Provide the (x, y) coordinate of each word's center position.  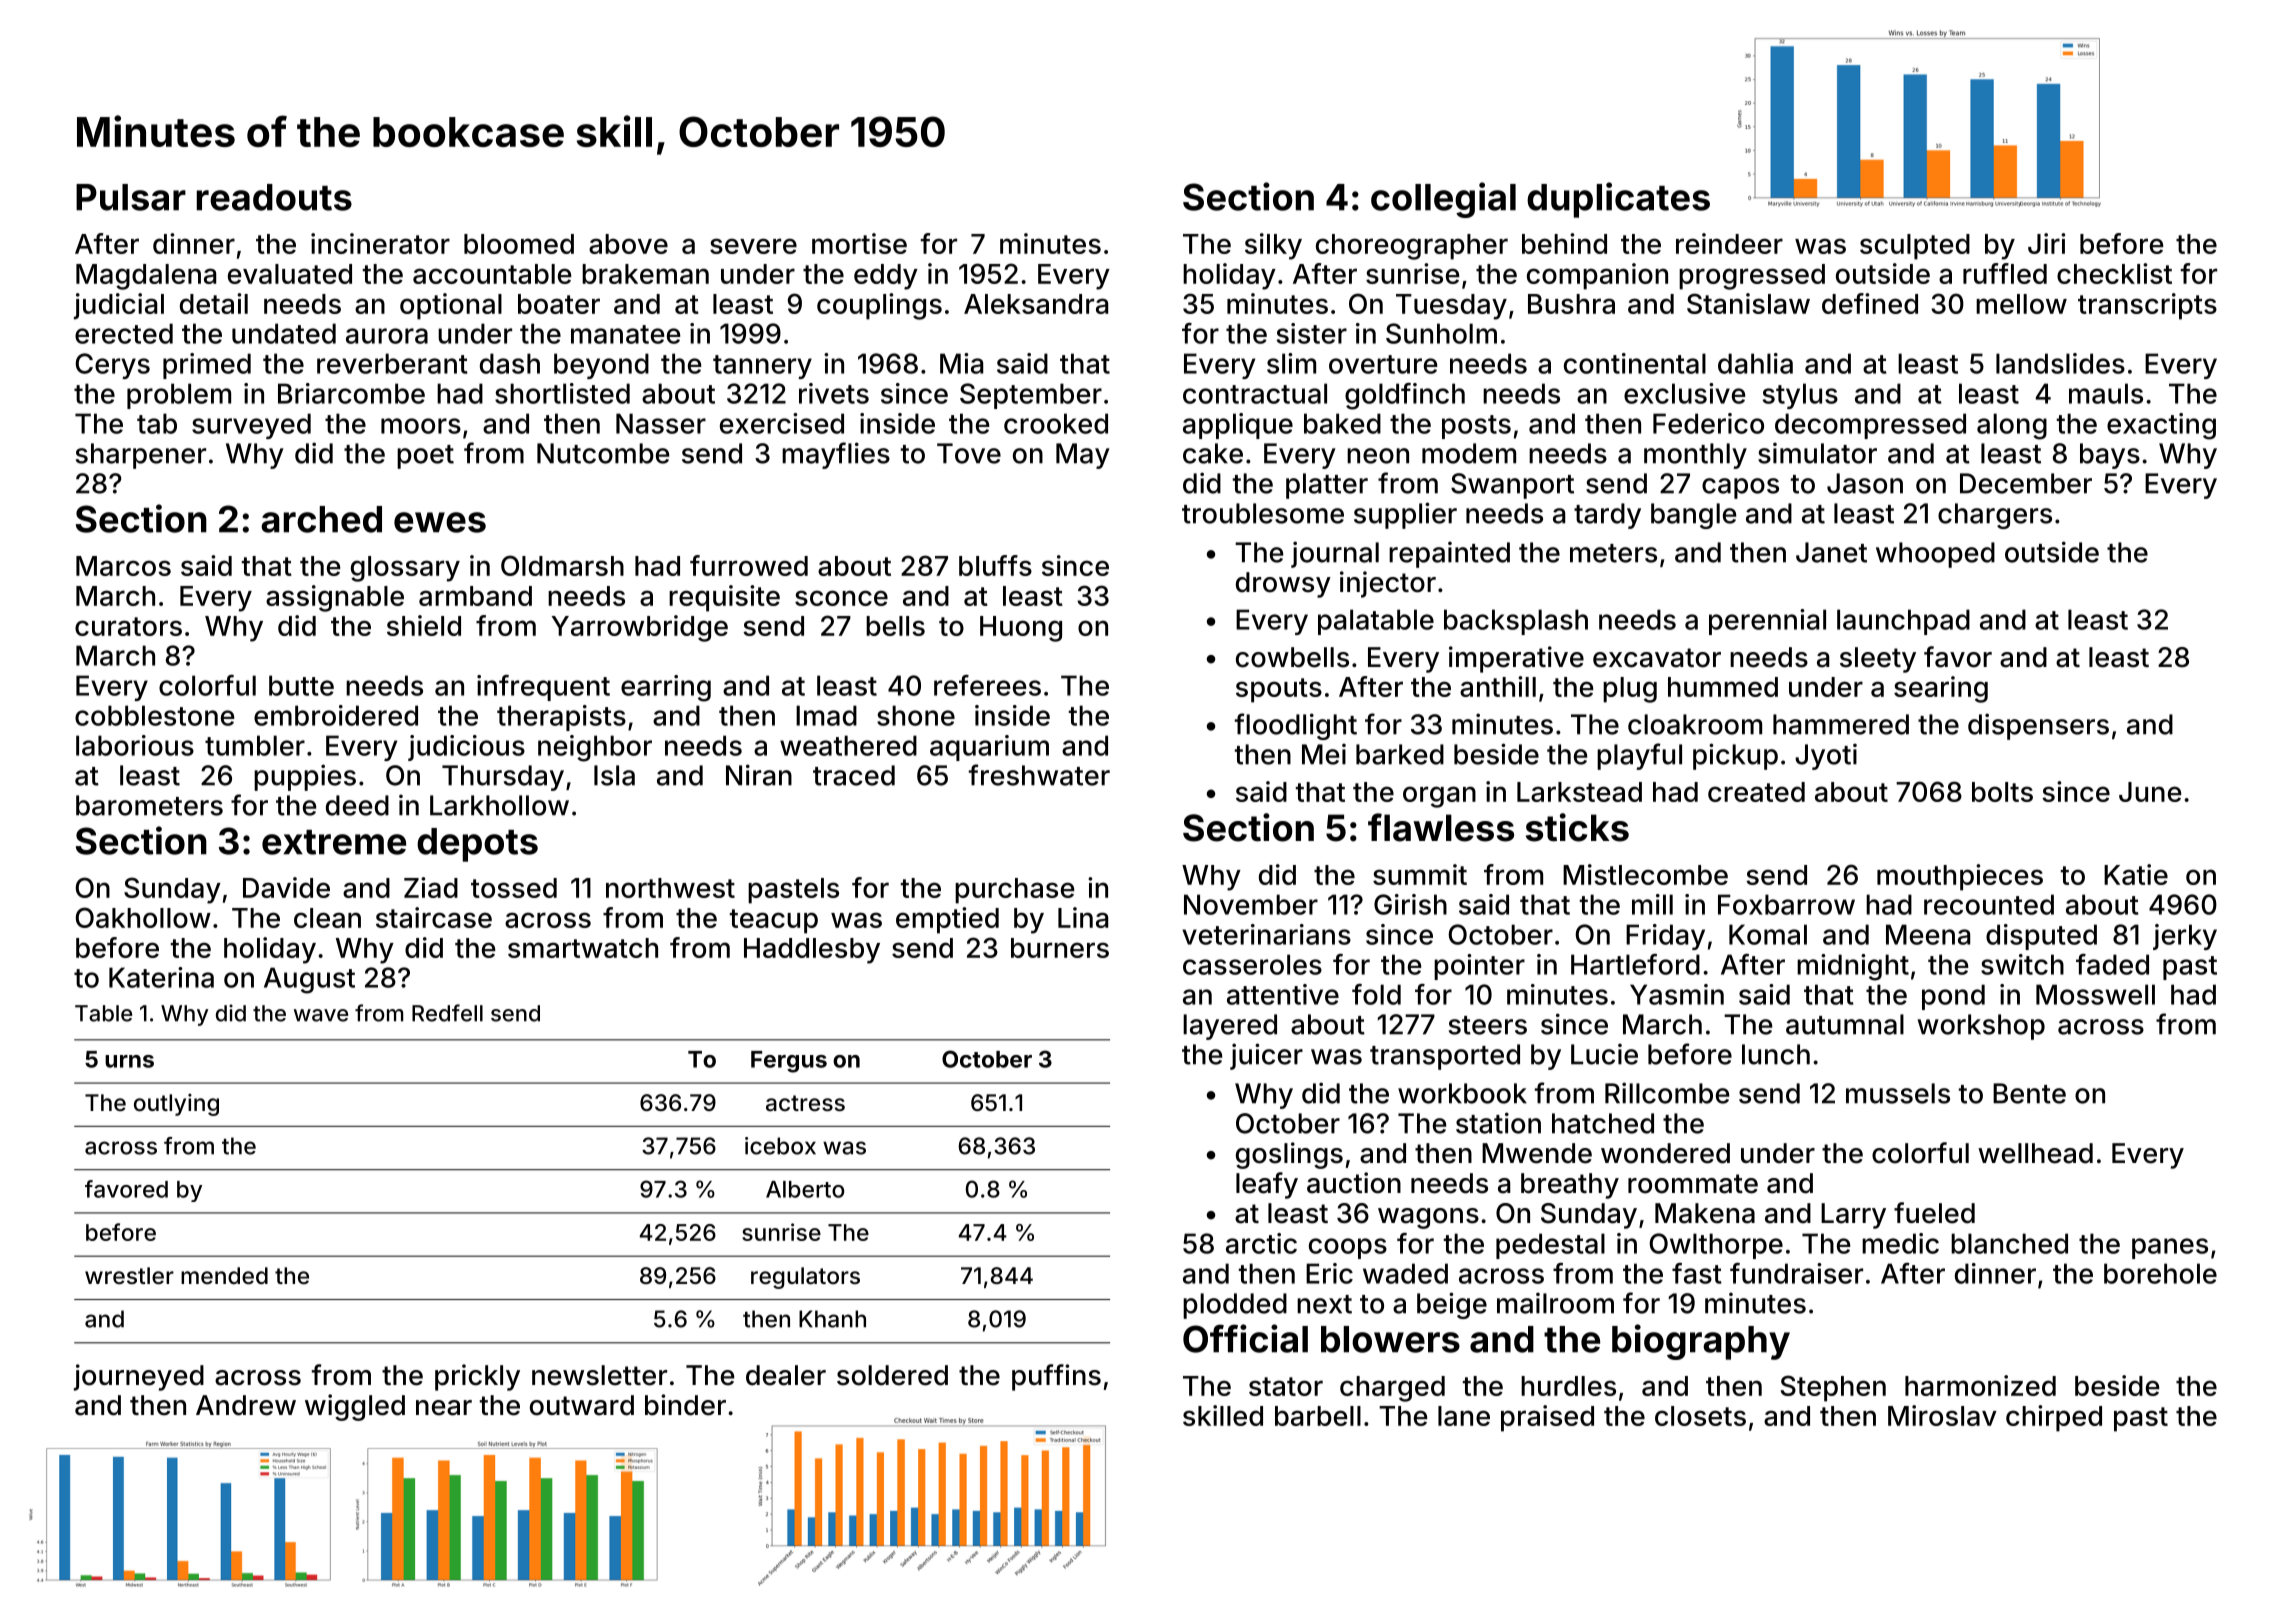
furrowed (749, 565)
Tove (969, 453)
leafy (1267, 1185)
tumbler (255, 745)
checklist (2114, 273)
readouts (274, 197)
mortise (859, 243)
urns (129, 1061)
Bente (2029, 1093)
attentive (1283, 994)
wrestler (129, 1275)
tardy (1607, 516)
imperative (1516, 659)
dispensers (2038, 726)
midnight (1853, 967)
